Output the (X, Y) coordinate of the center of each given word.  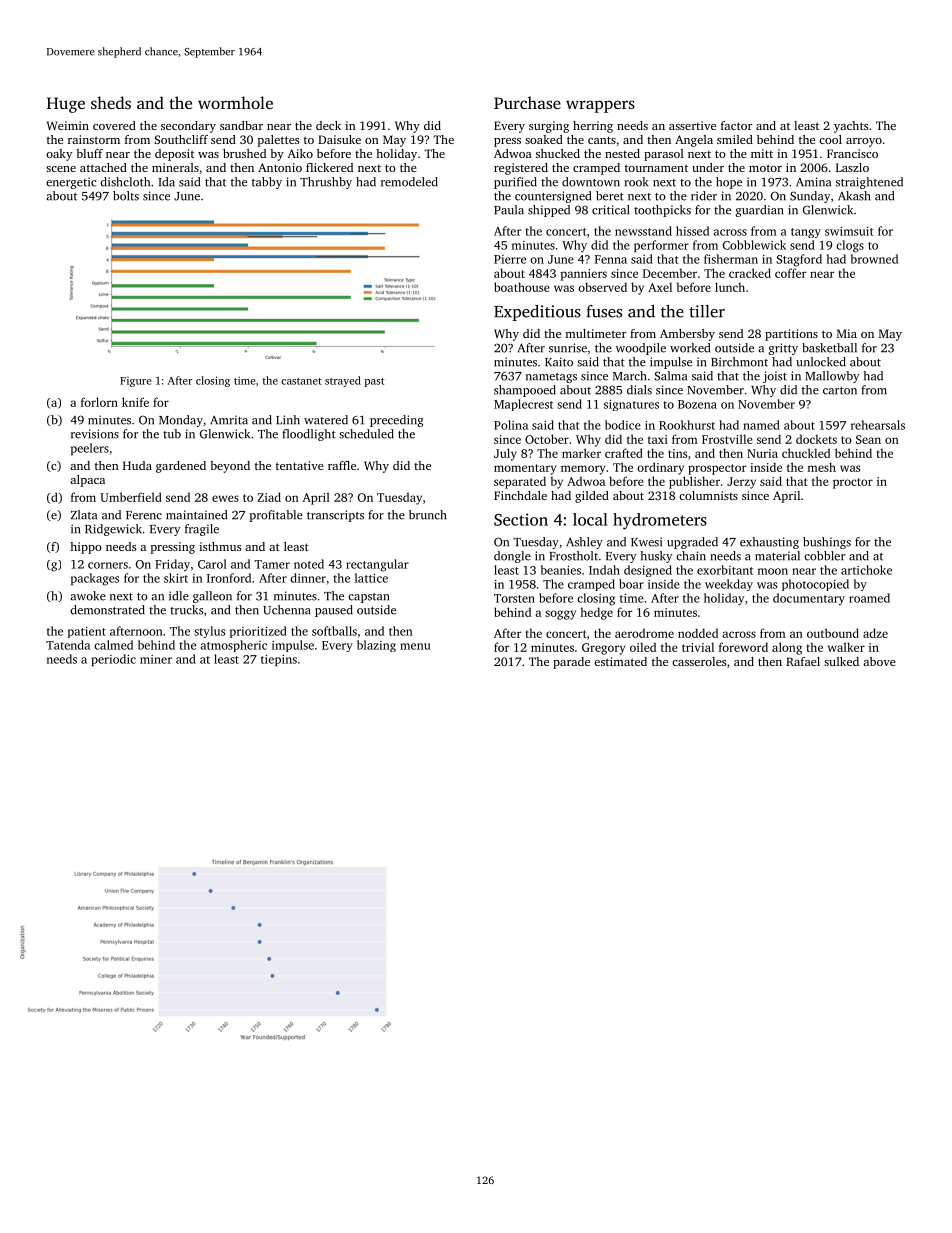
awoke (88, 596)
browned (874, 259)
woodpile (641, 349)
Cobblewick (754, 245)
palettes (278, 141)
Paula (509, 210)
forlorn (99, 402)
